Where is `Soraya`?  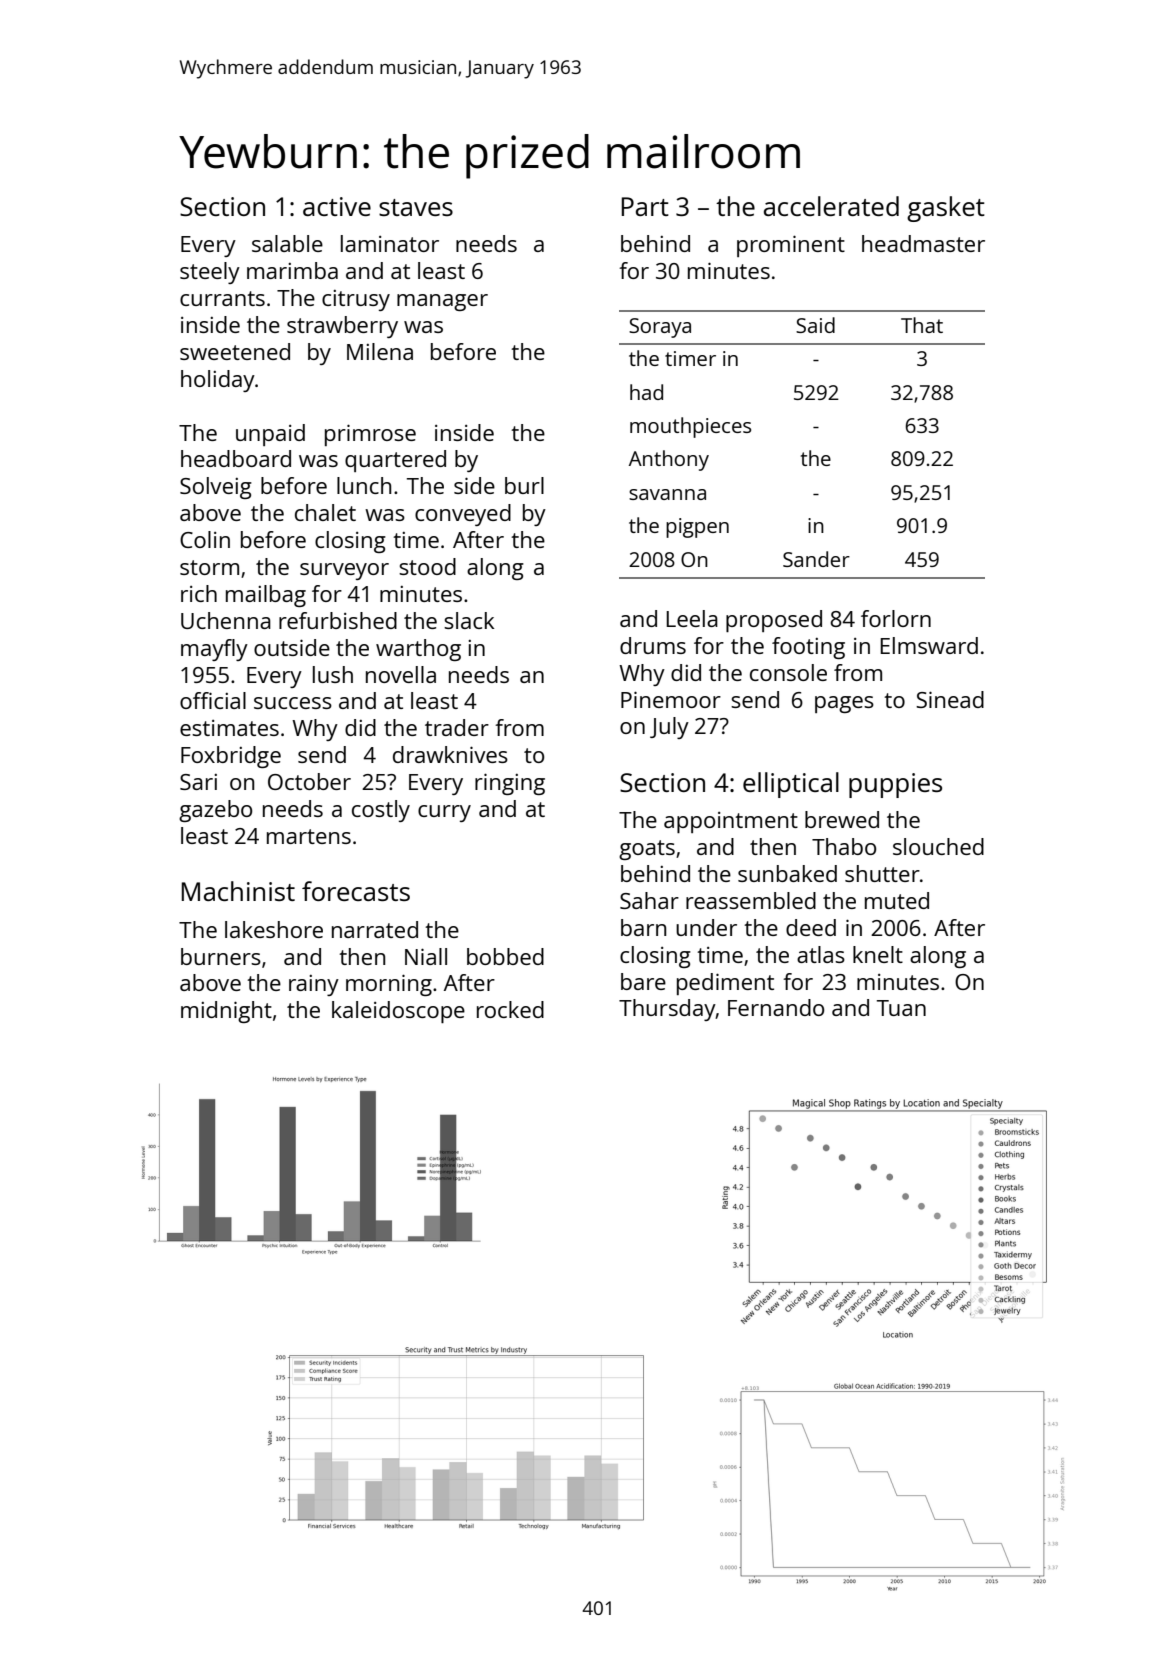
Soraya is located at coordinates (660, 328).
